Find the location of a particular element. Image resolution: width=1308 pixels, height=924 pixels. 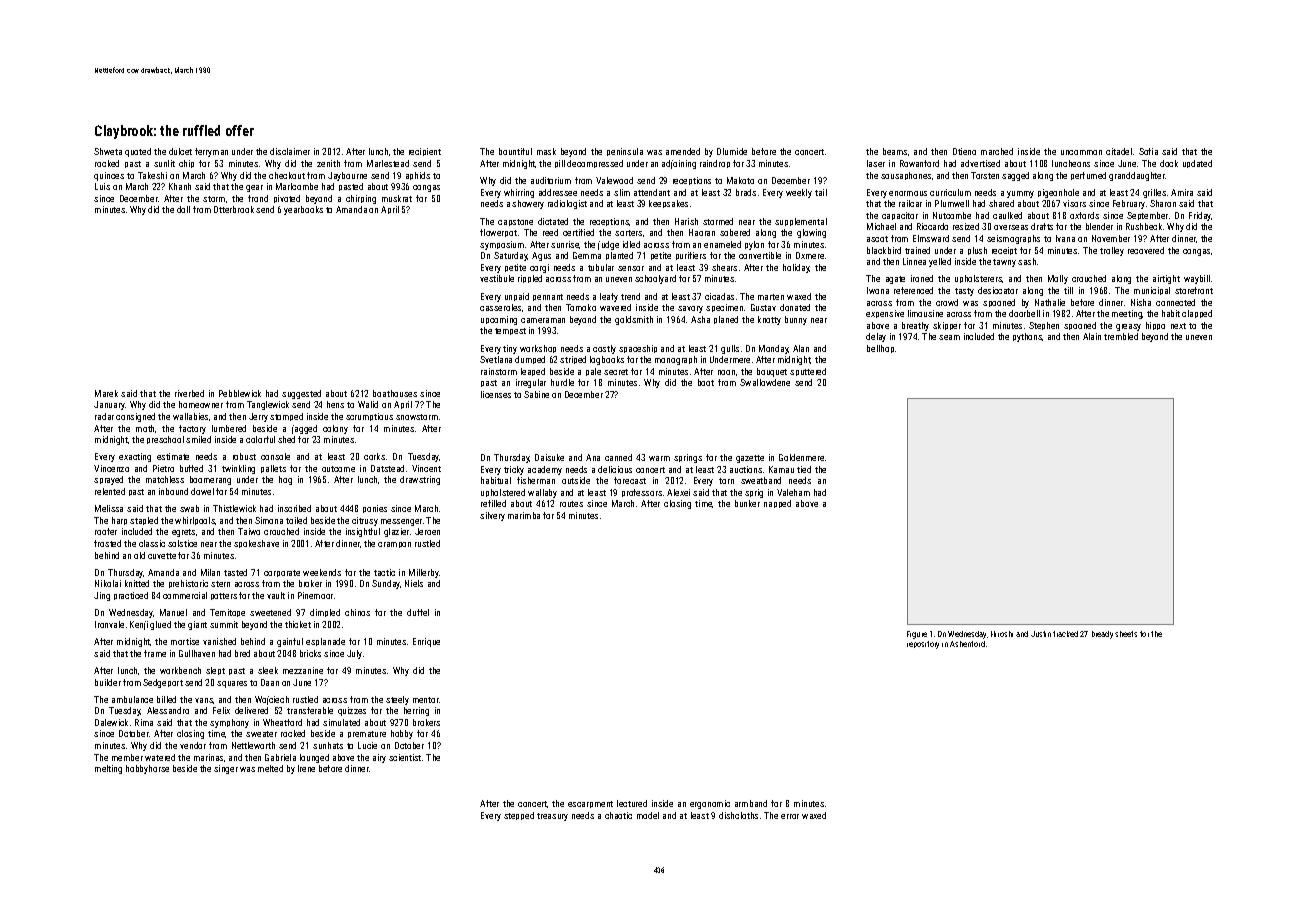

sputtered is located at coordinates (808, 372).
